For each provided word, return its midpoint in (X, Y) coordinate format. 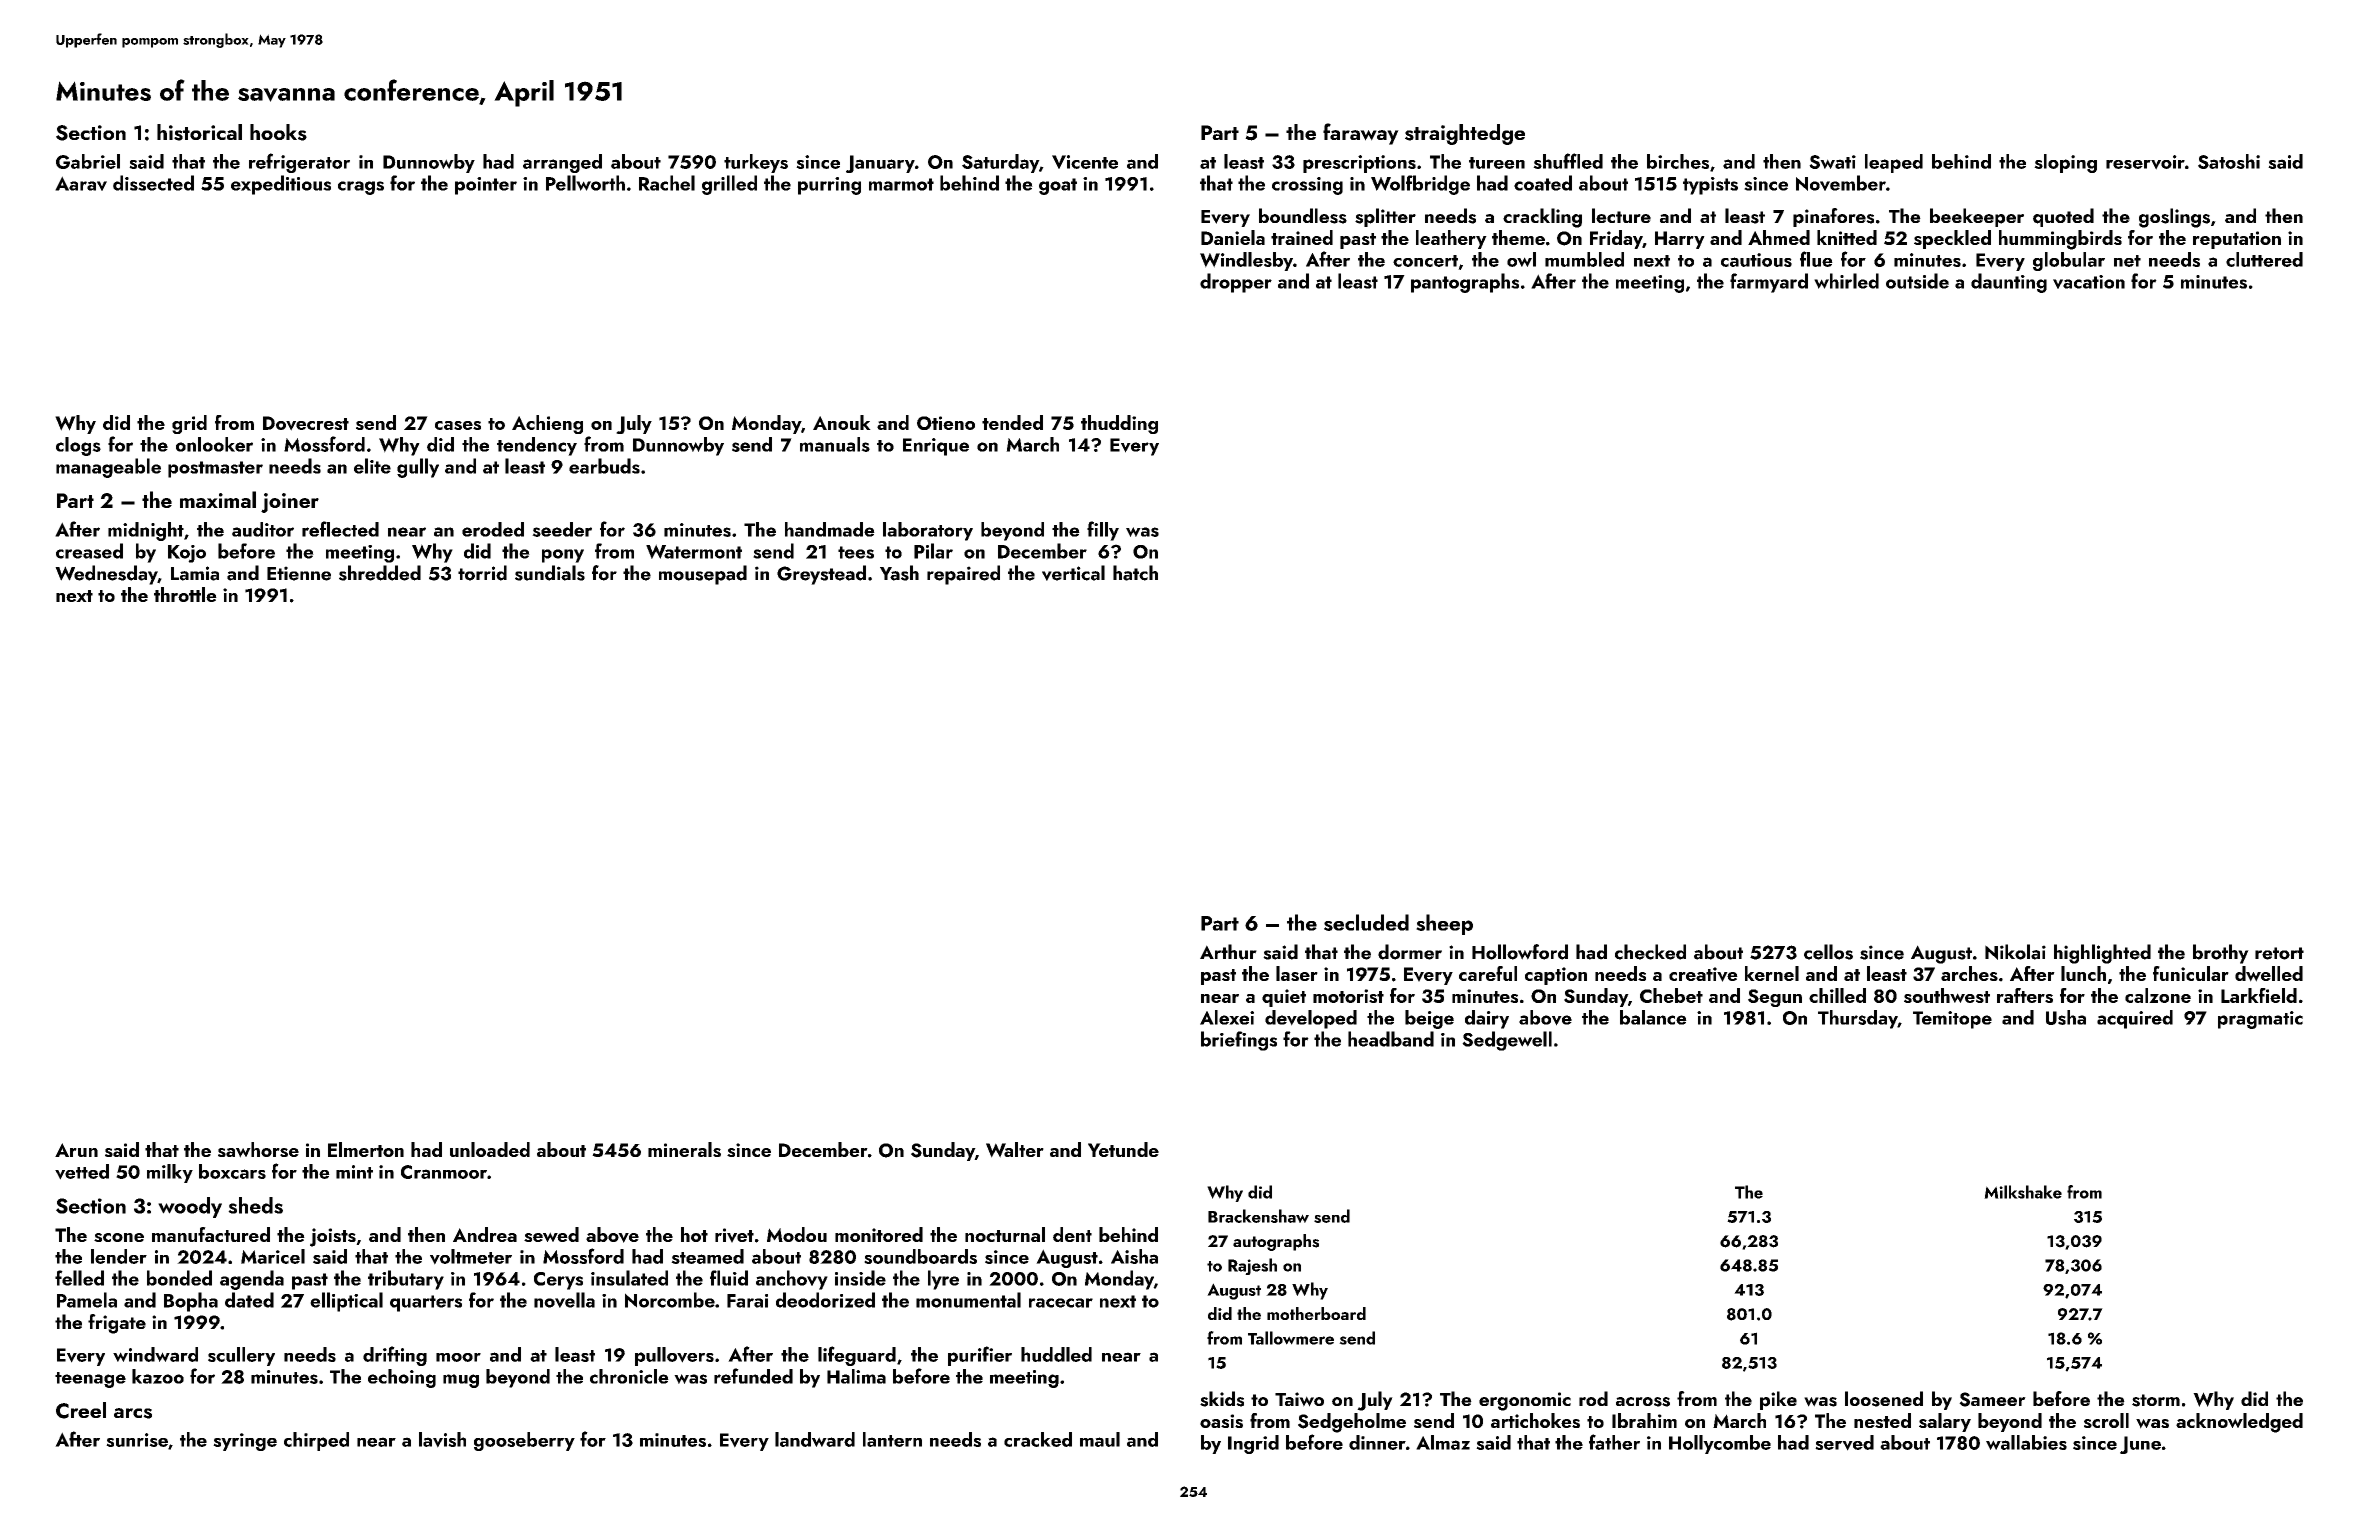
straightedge (1465, 134)
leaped (1894, 163)
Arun (76, 1150)
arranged (562, 163)
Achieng (547, 424)
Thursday (1858, 1019)
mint (354, 1172)
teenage (90, 1380)
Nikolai (2015, 952)
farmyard (1769, 283)
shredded (380, 573)
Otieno (946, 423)
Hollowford (1520, 952)
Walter (1015, 1150)
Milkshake (2023, 1192)
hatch (1135, 573)
